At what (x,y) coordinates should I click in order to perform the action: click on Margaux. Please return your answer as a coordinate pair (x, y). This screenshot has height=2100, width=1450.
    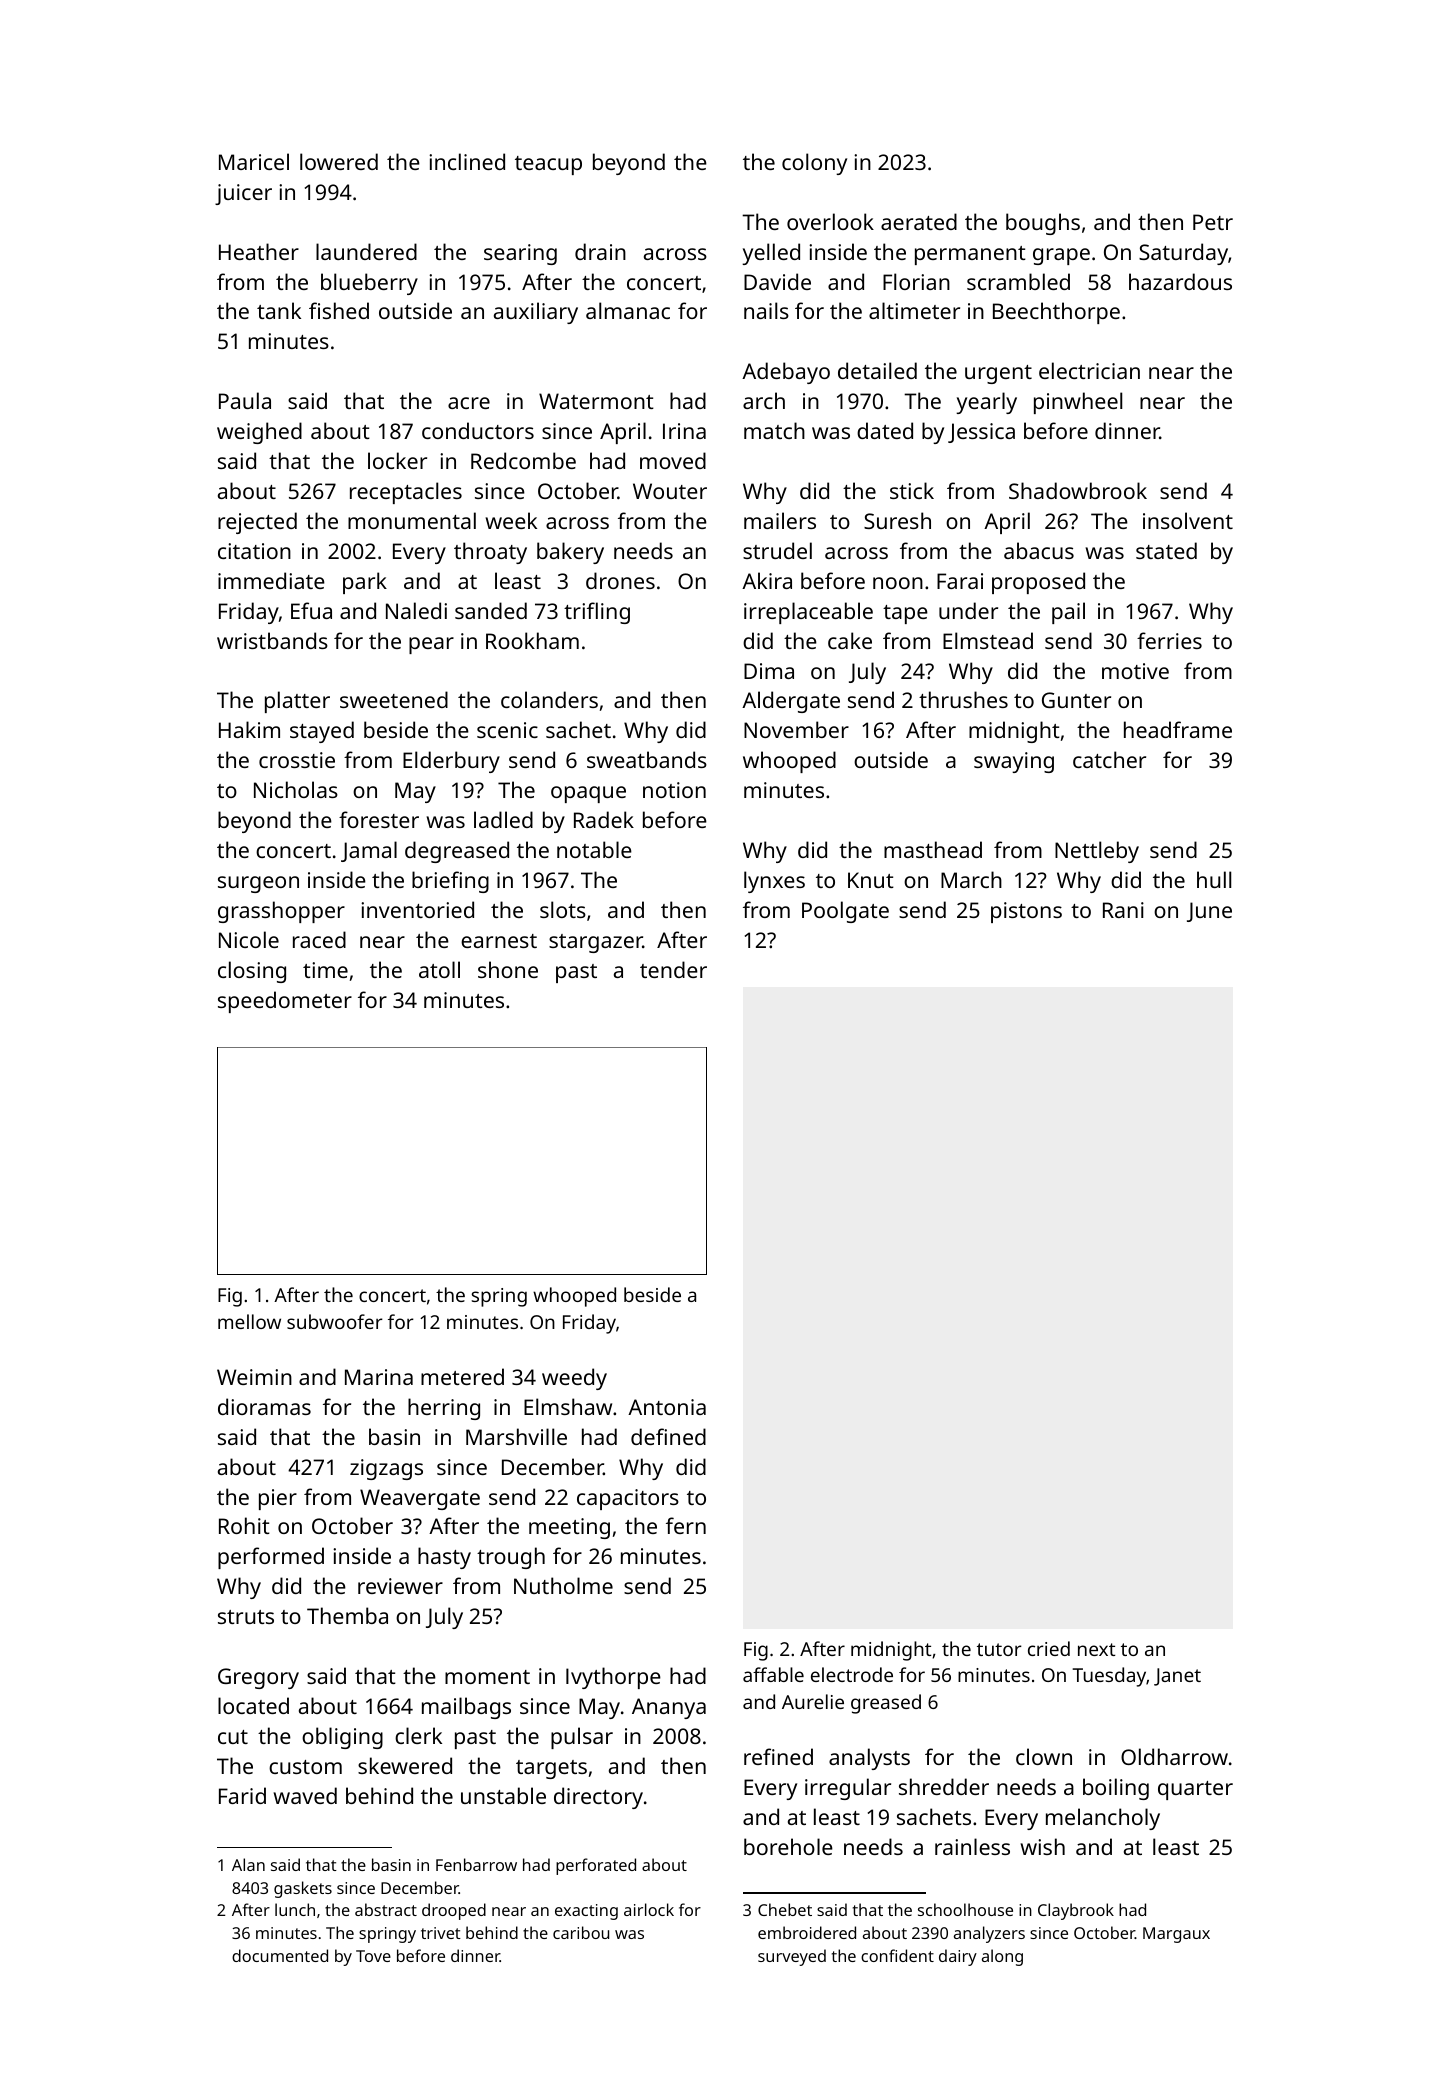
    Looking at the image, I should click on (1176, 1935).
